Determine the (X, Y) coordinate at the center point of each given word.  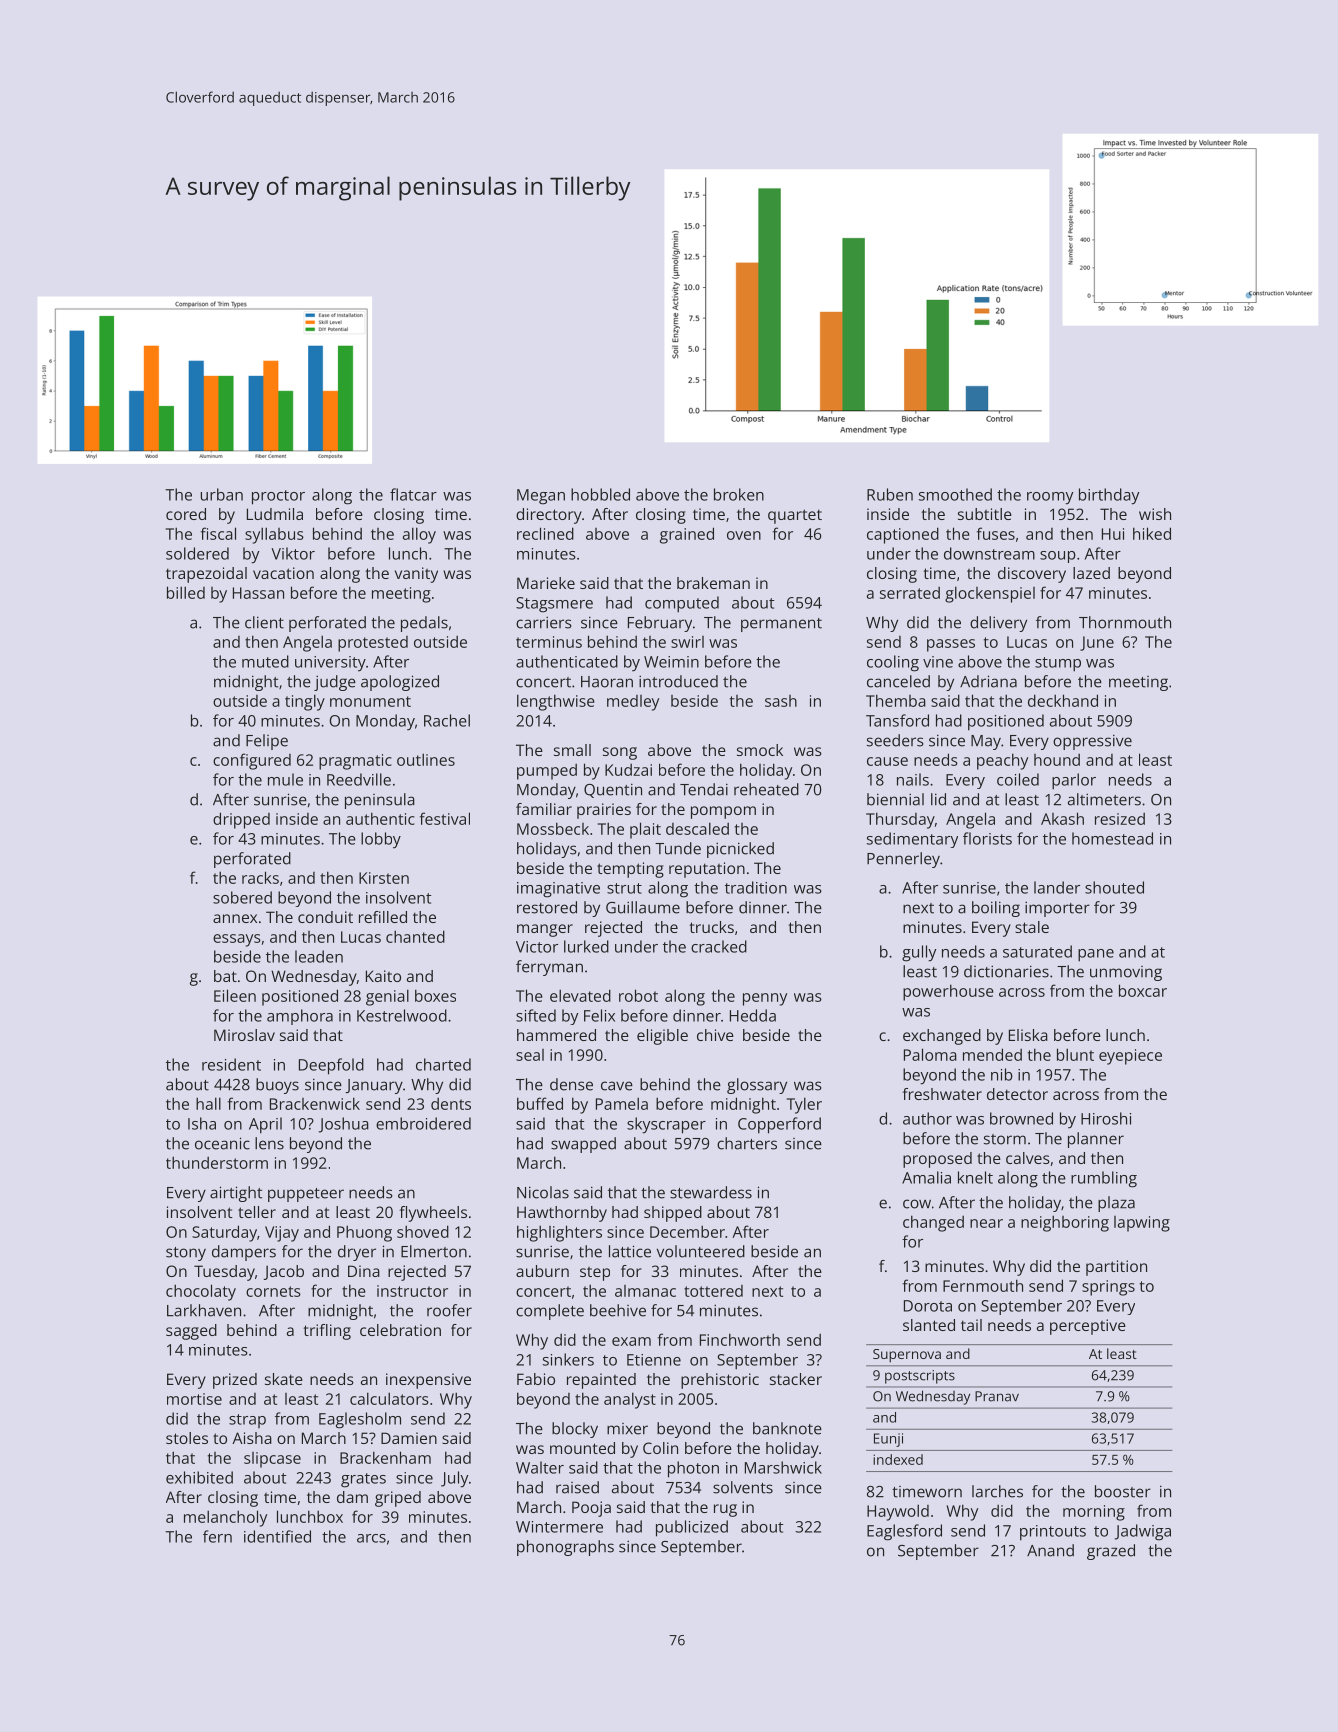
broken (739, 494)
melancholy (225, 1518)
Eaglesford (904, 1532)
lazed (1091, 573)
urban (222, 494)
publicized (692, 1528)
